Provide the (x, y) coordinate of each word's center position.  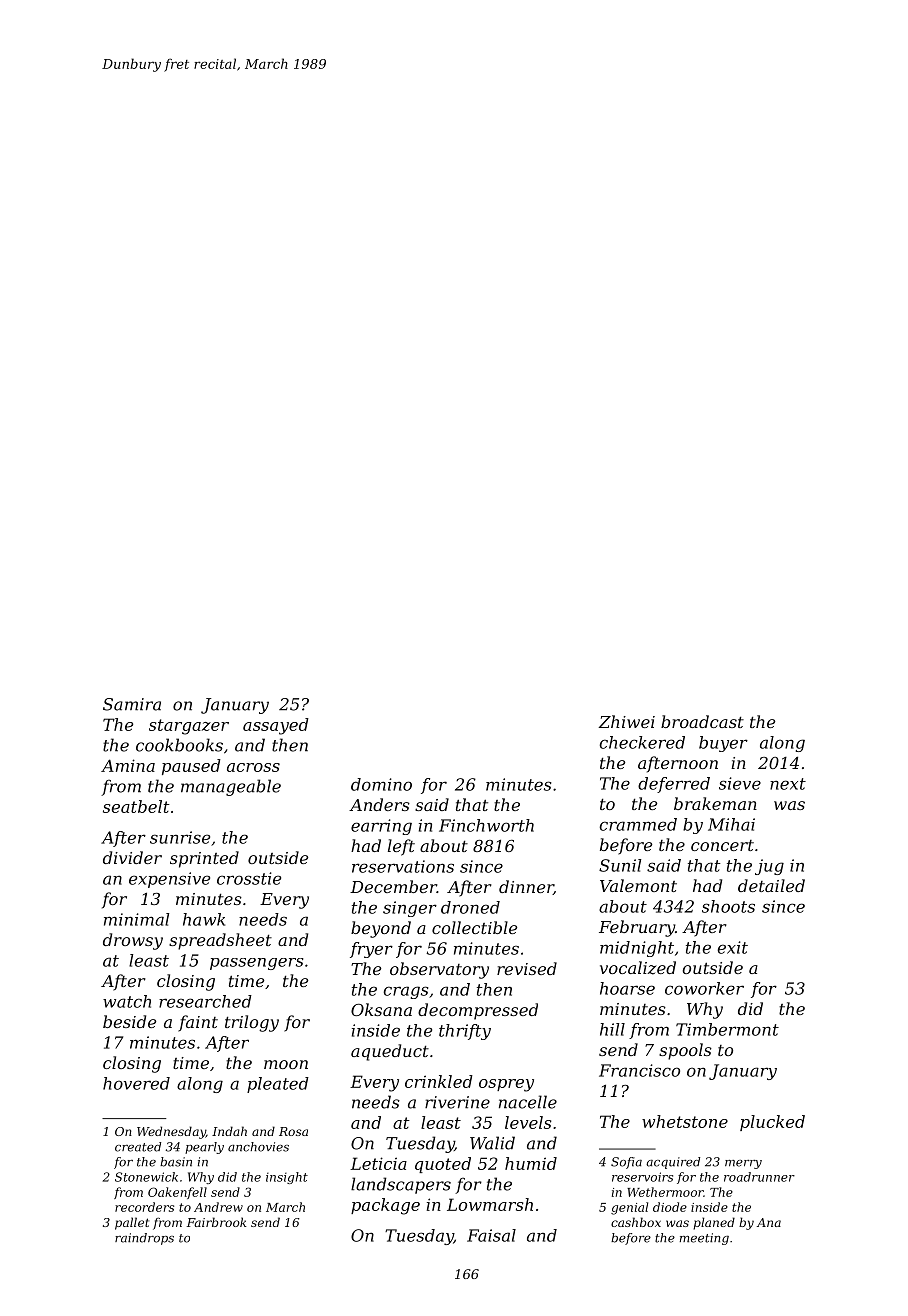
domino (381, 784)
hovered (136, 1083)
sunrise (180, 837)
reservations (403, 866)
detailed (771, 885)
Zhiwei (626, 721)
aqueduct (390, 1052)
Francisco (639, 1070)
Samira (132, 704)
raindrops (144, 1239)
